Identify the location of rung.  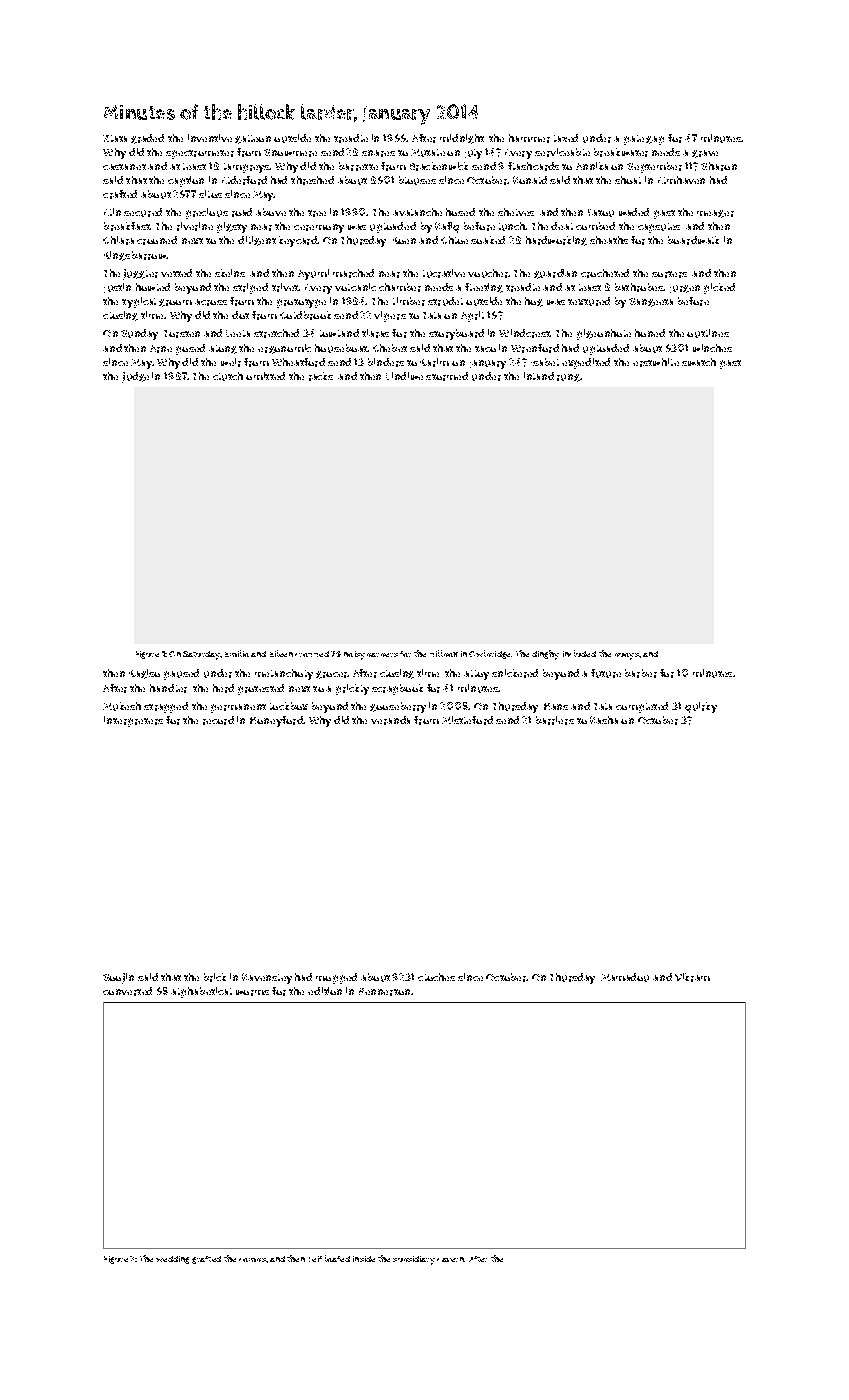
(568, 378).
